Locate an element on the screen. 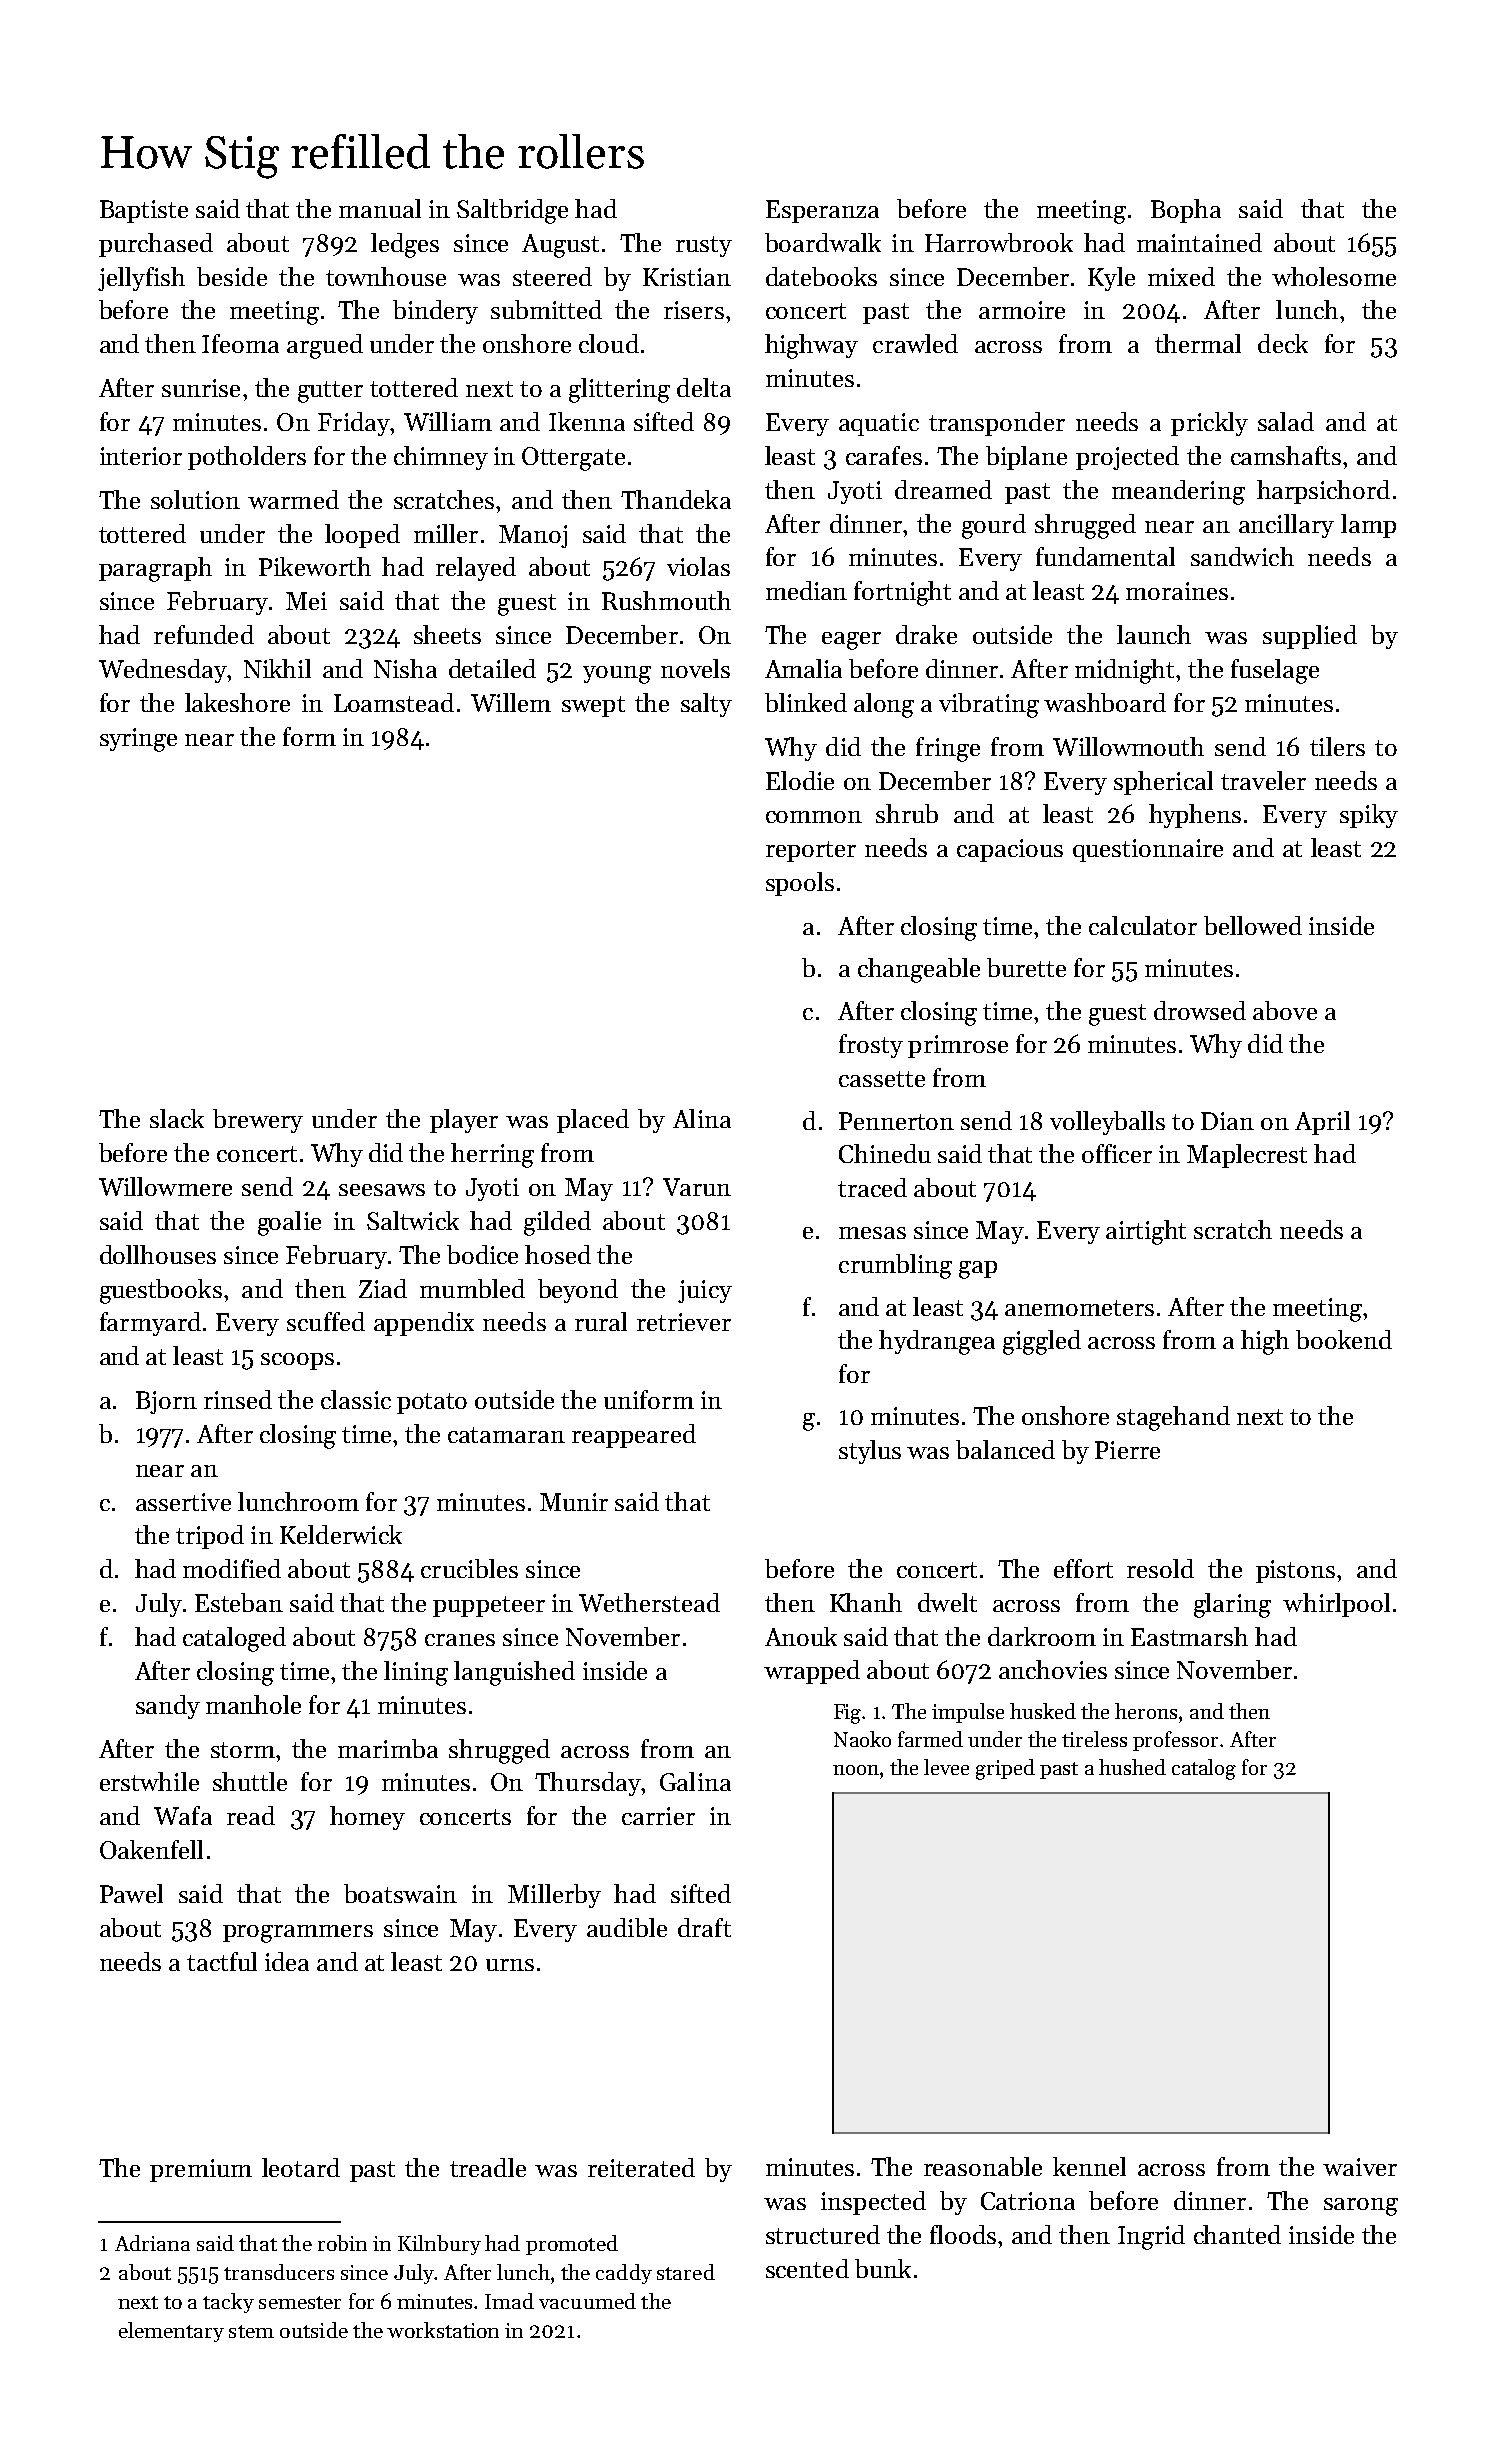  brewery is located at coordinates (258, 1121).
